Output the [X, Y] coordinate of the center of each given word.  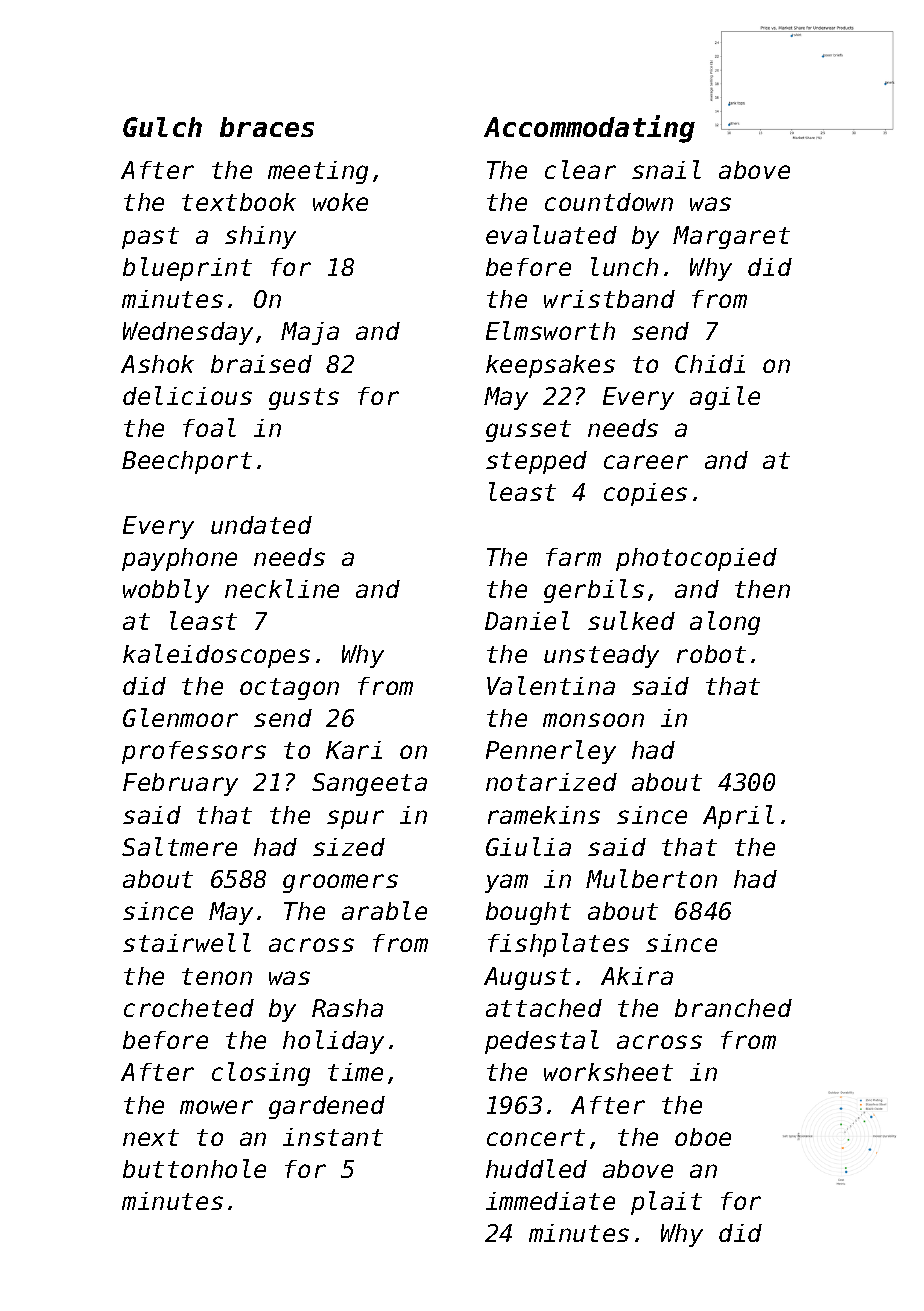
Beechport [187, 462]
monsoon [593, 720]
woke [340, 202]
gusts [304, 399]
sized [349, 847]
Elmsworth [550, 330]
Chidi [710, 364]
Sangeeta [369, 784]
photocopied [696, 559]
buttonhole [194, 1168]
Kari [354, 750]
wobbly [166, 591]
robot [711, 654]
